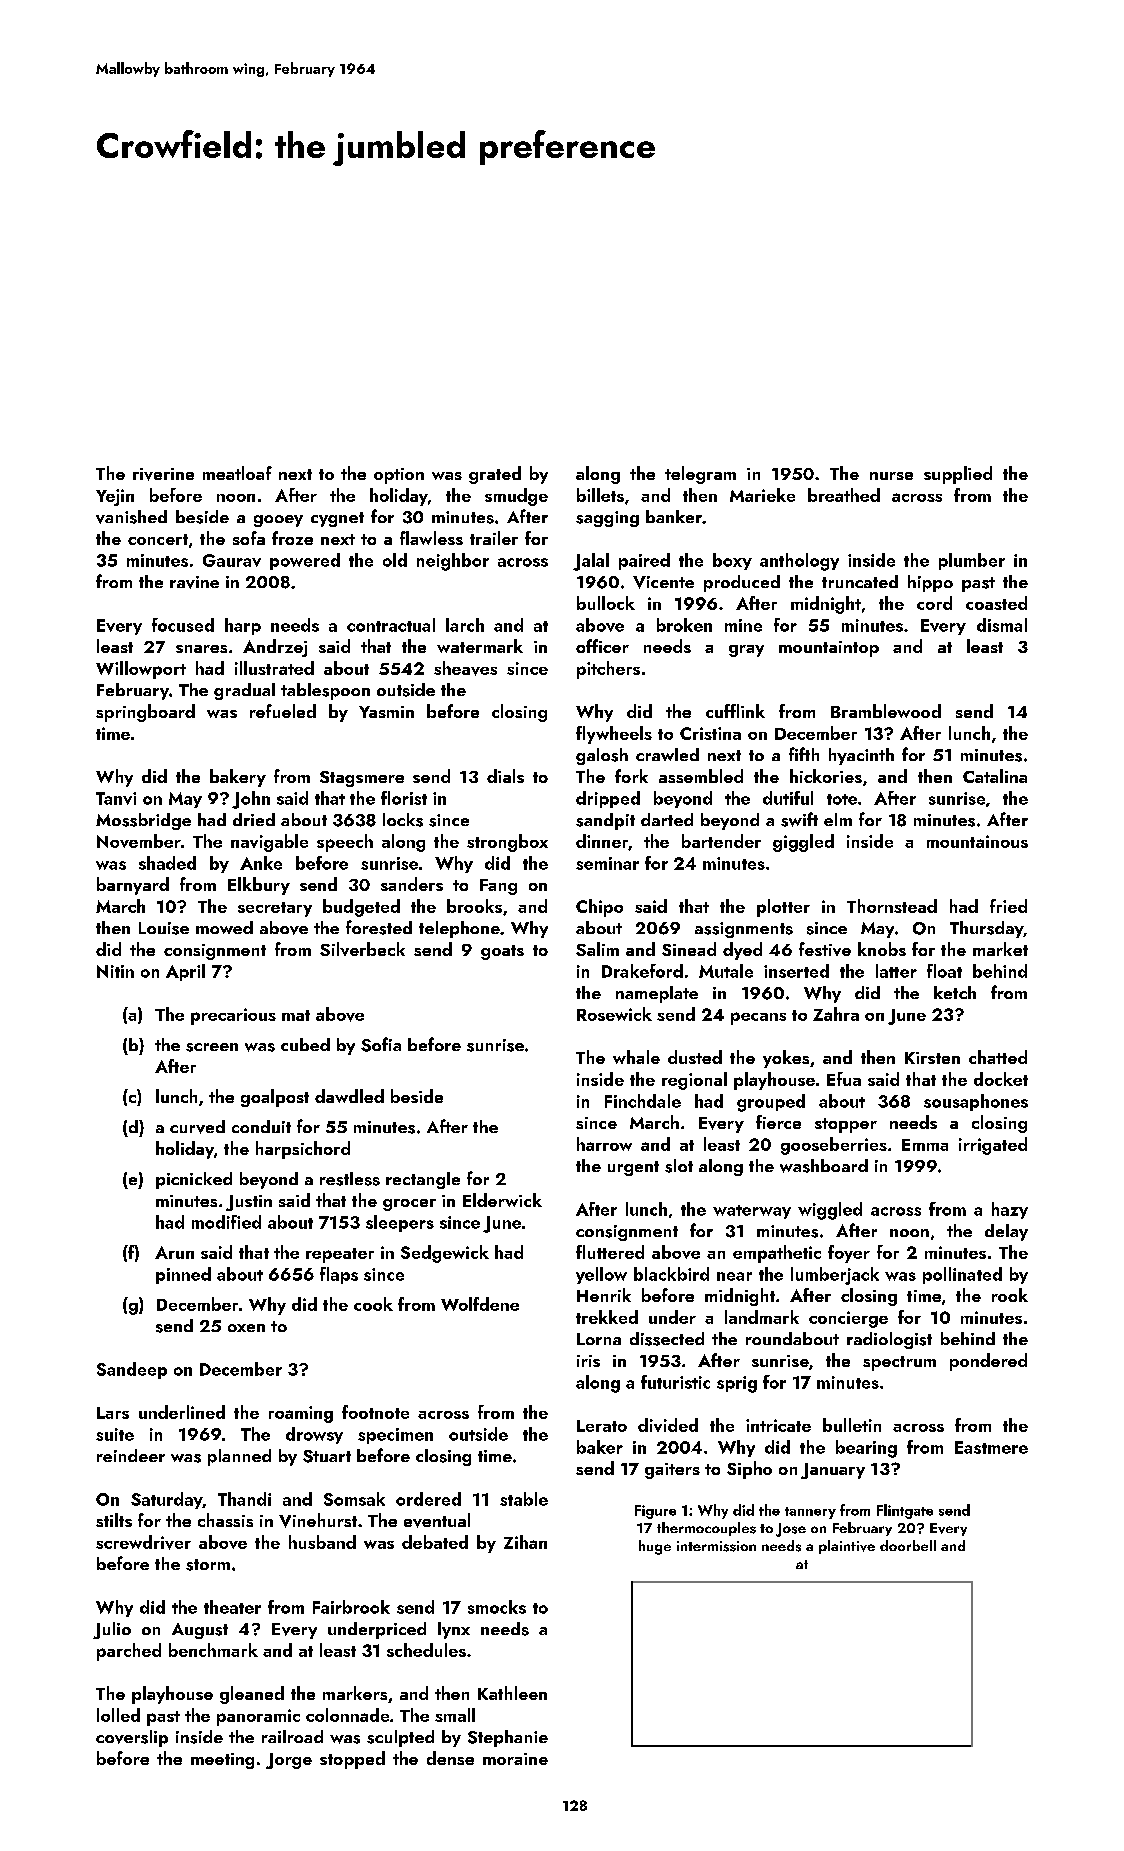  I want to click on Stephanie, so click(508, 1738).
